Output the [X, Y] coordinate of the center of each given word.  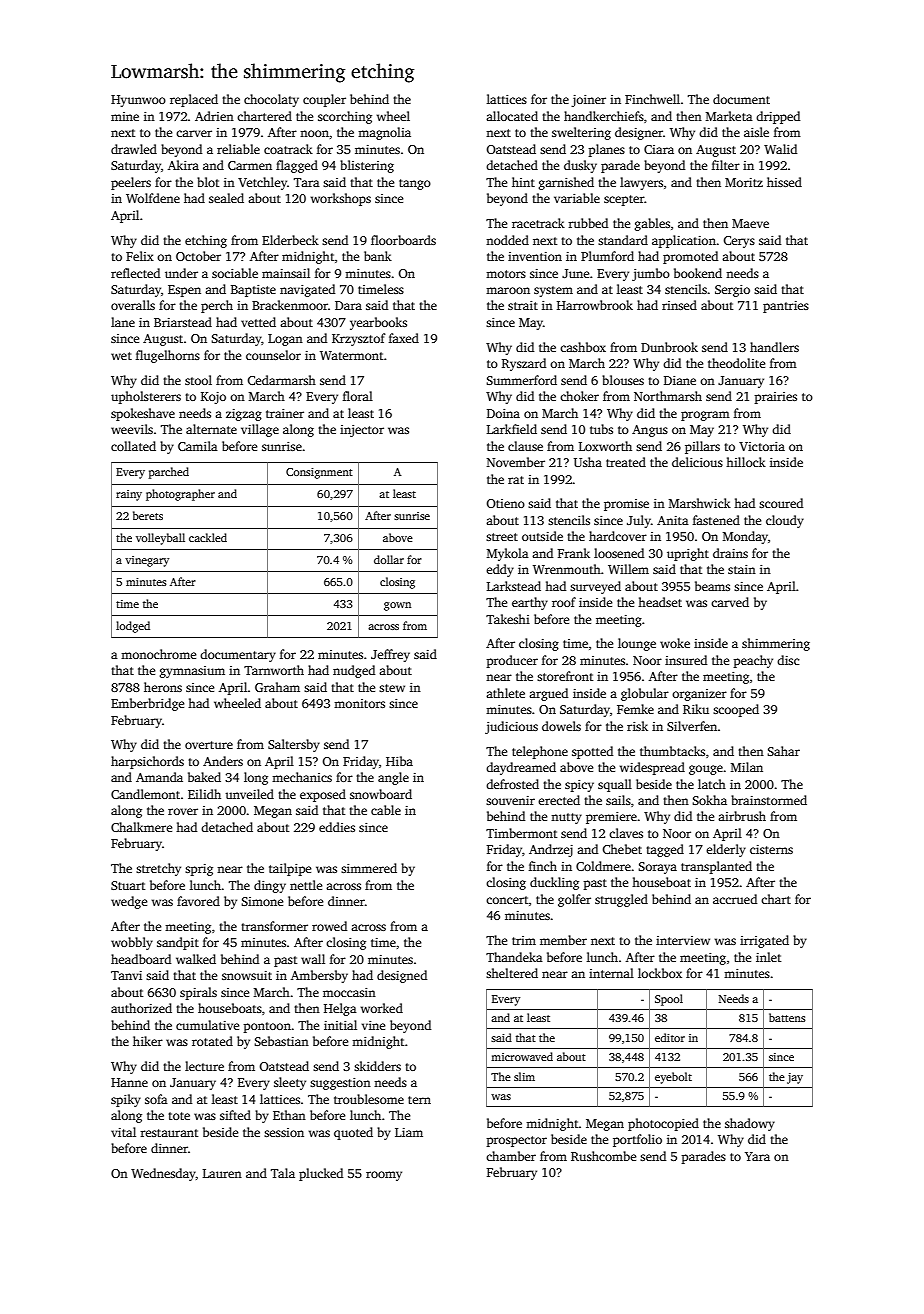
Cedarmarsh [281, 380]
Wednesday [163, 1174]
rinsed [679, 305]
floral [358, 396]
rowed [329, 926]
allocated [512, 116]
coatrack [288, 149]
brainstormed [769, 800]
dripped [778, 117]
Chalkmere [142, 827]
